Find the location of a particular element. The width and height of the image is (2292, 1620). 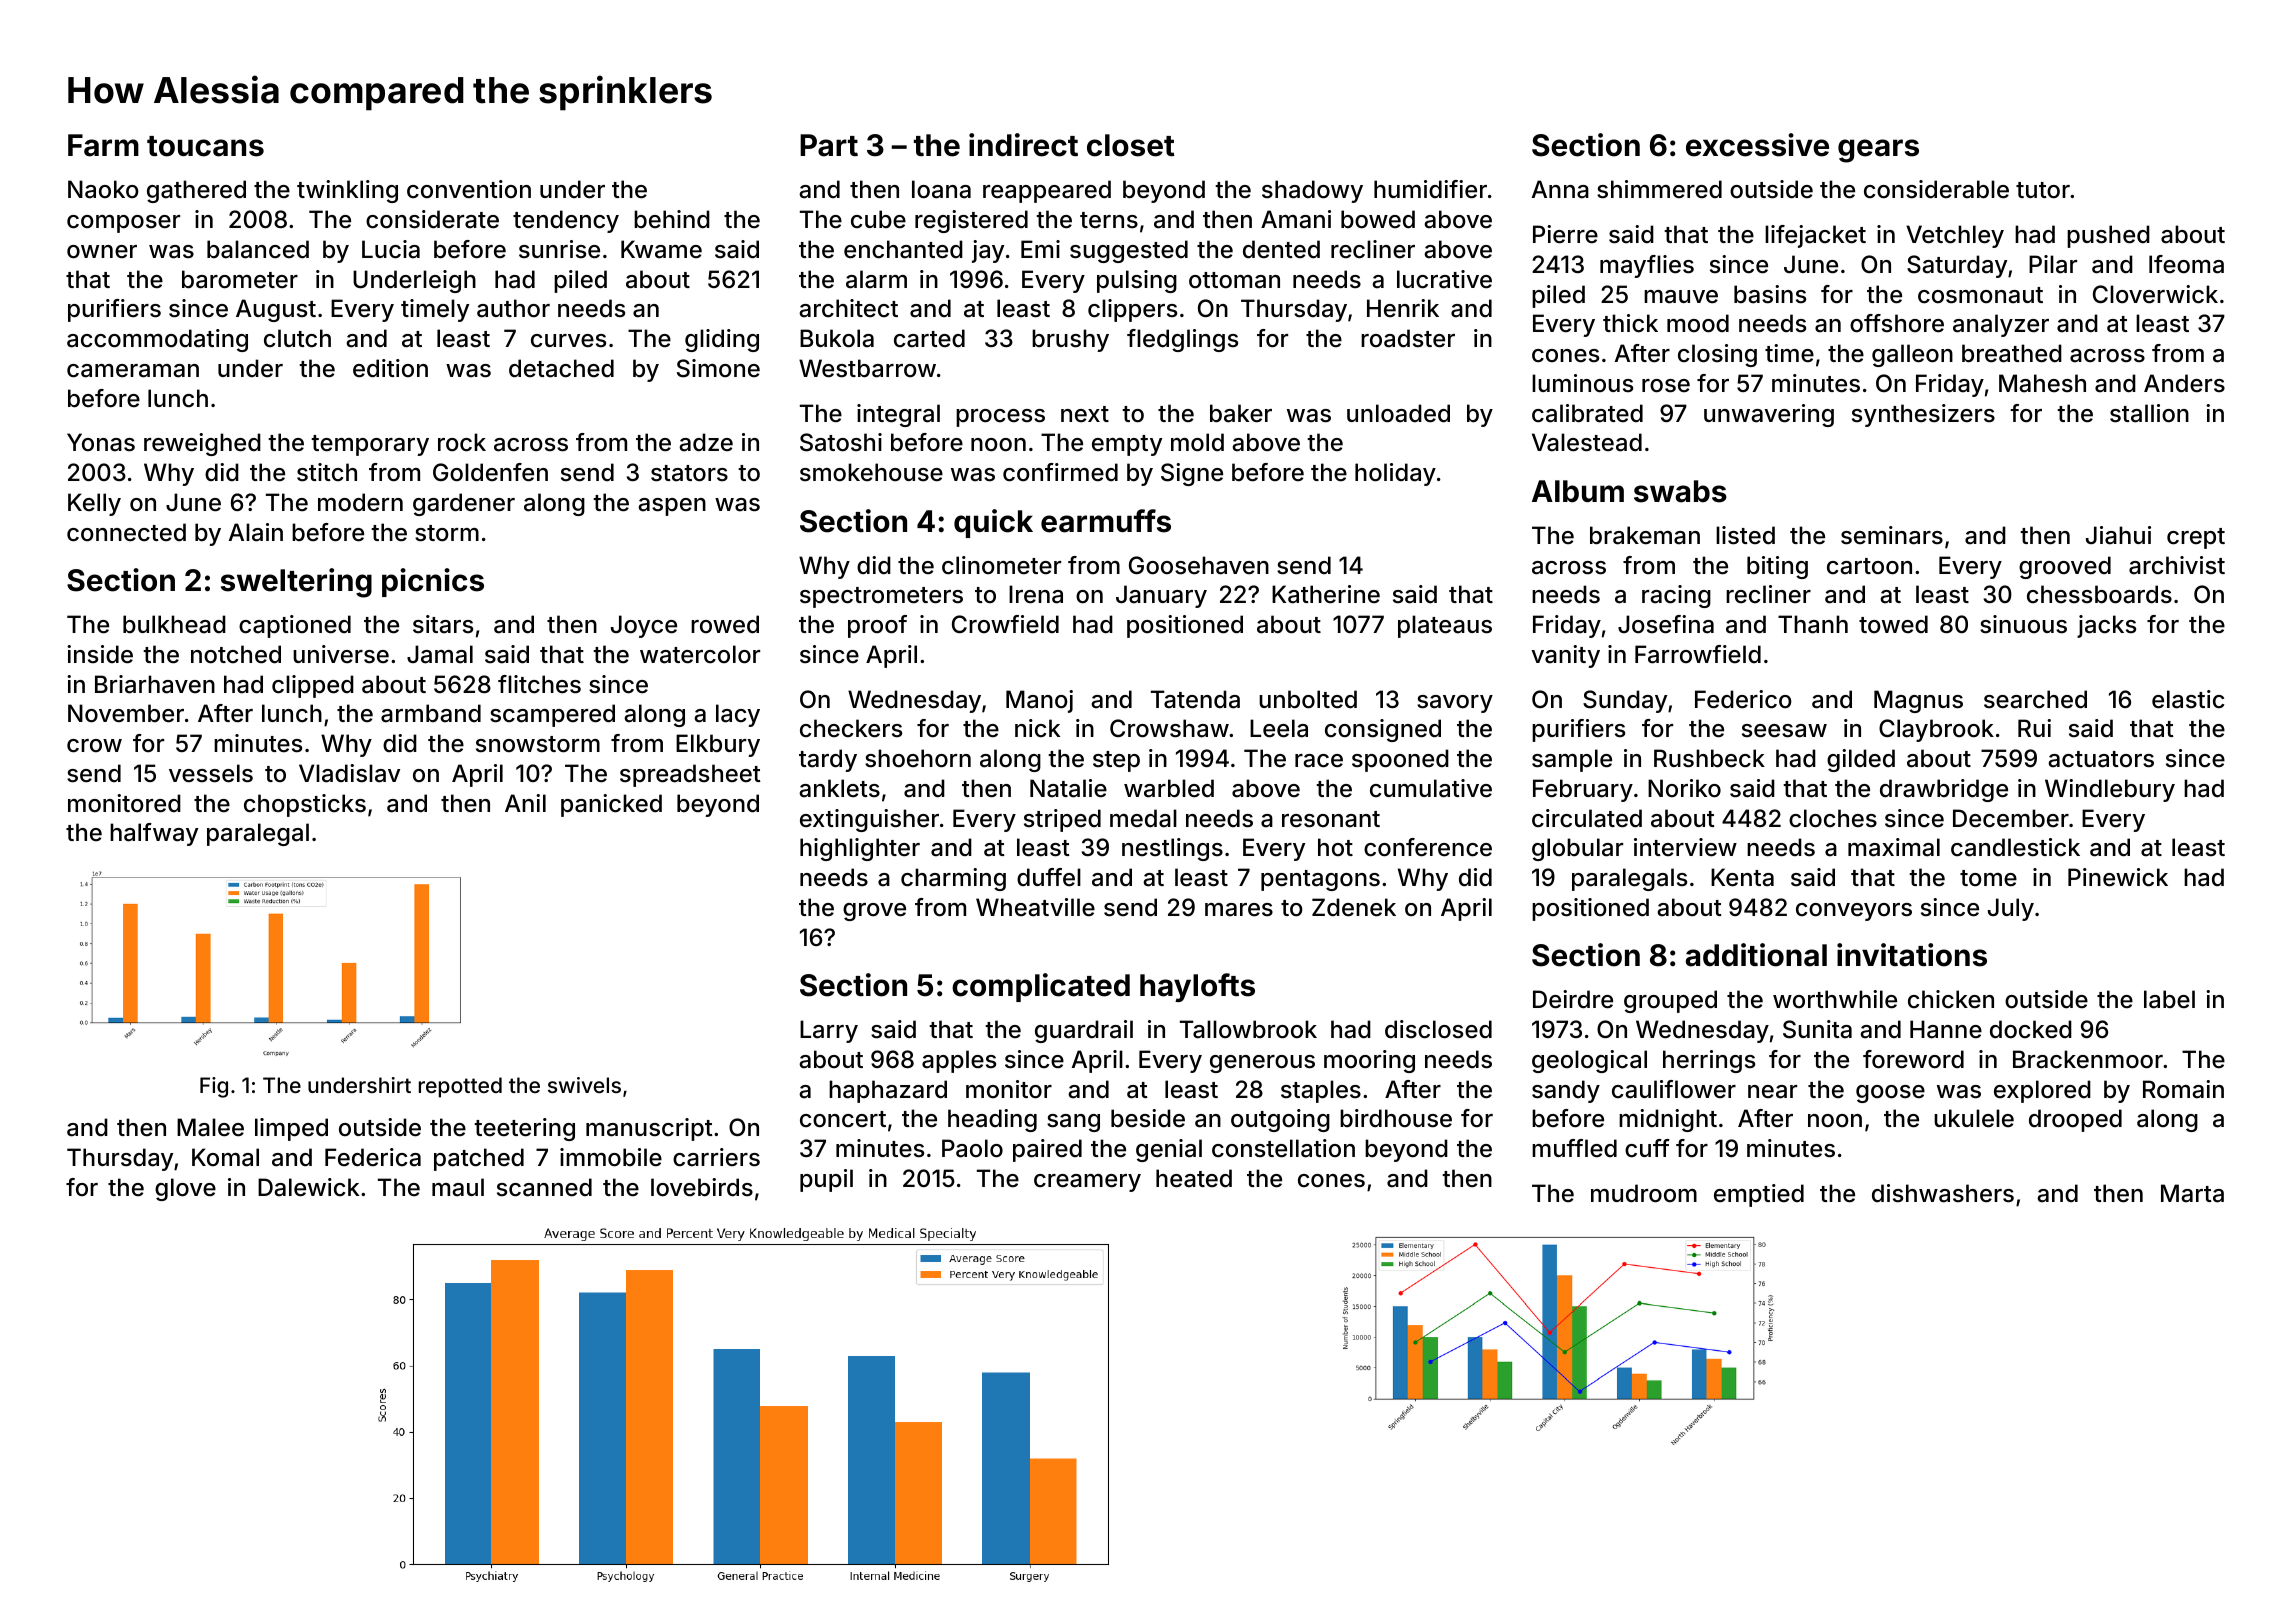

Larry is located at coordinates (829, 1031).
